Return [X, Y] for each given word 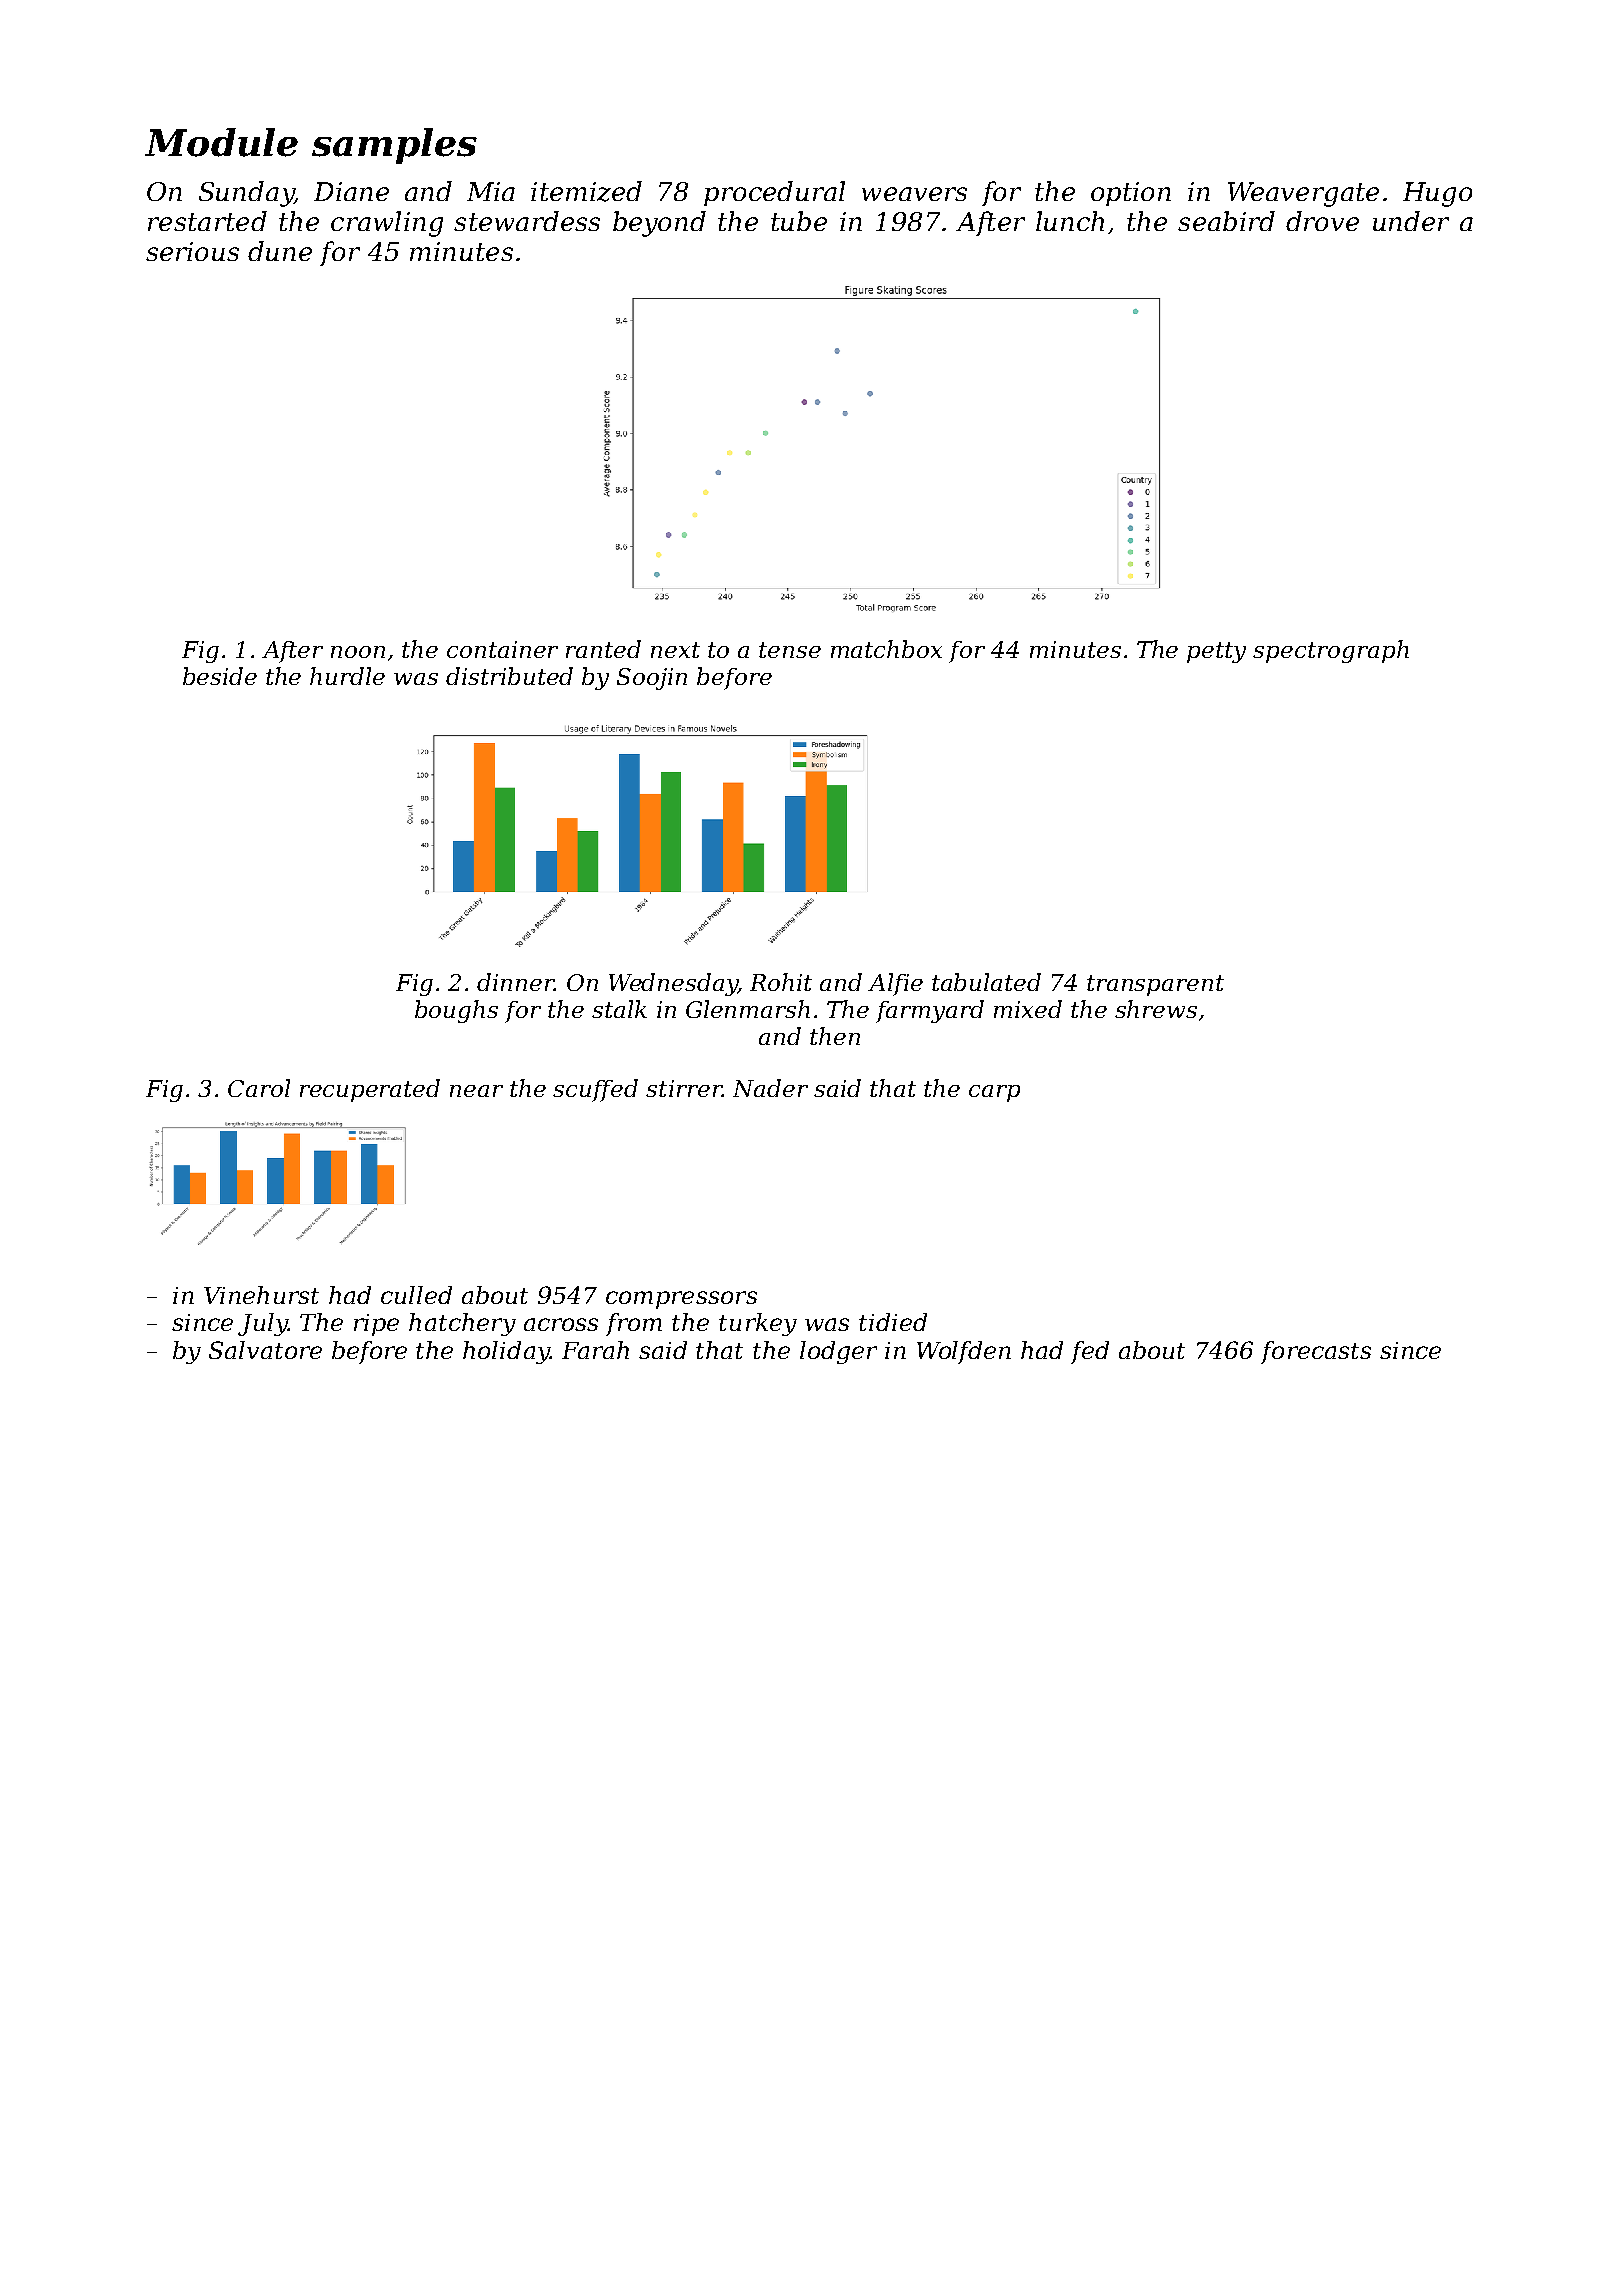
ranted [603, 649]
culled [416, 1295]
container [502, 649]
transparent [1155, 985]
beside [220, 676]
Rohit [781, 982]
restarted [207, 221]
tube [799, 221]
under [1411, 221]
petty [1216, 652]
